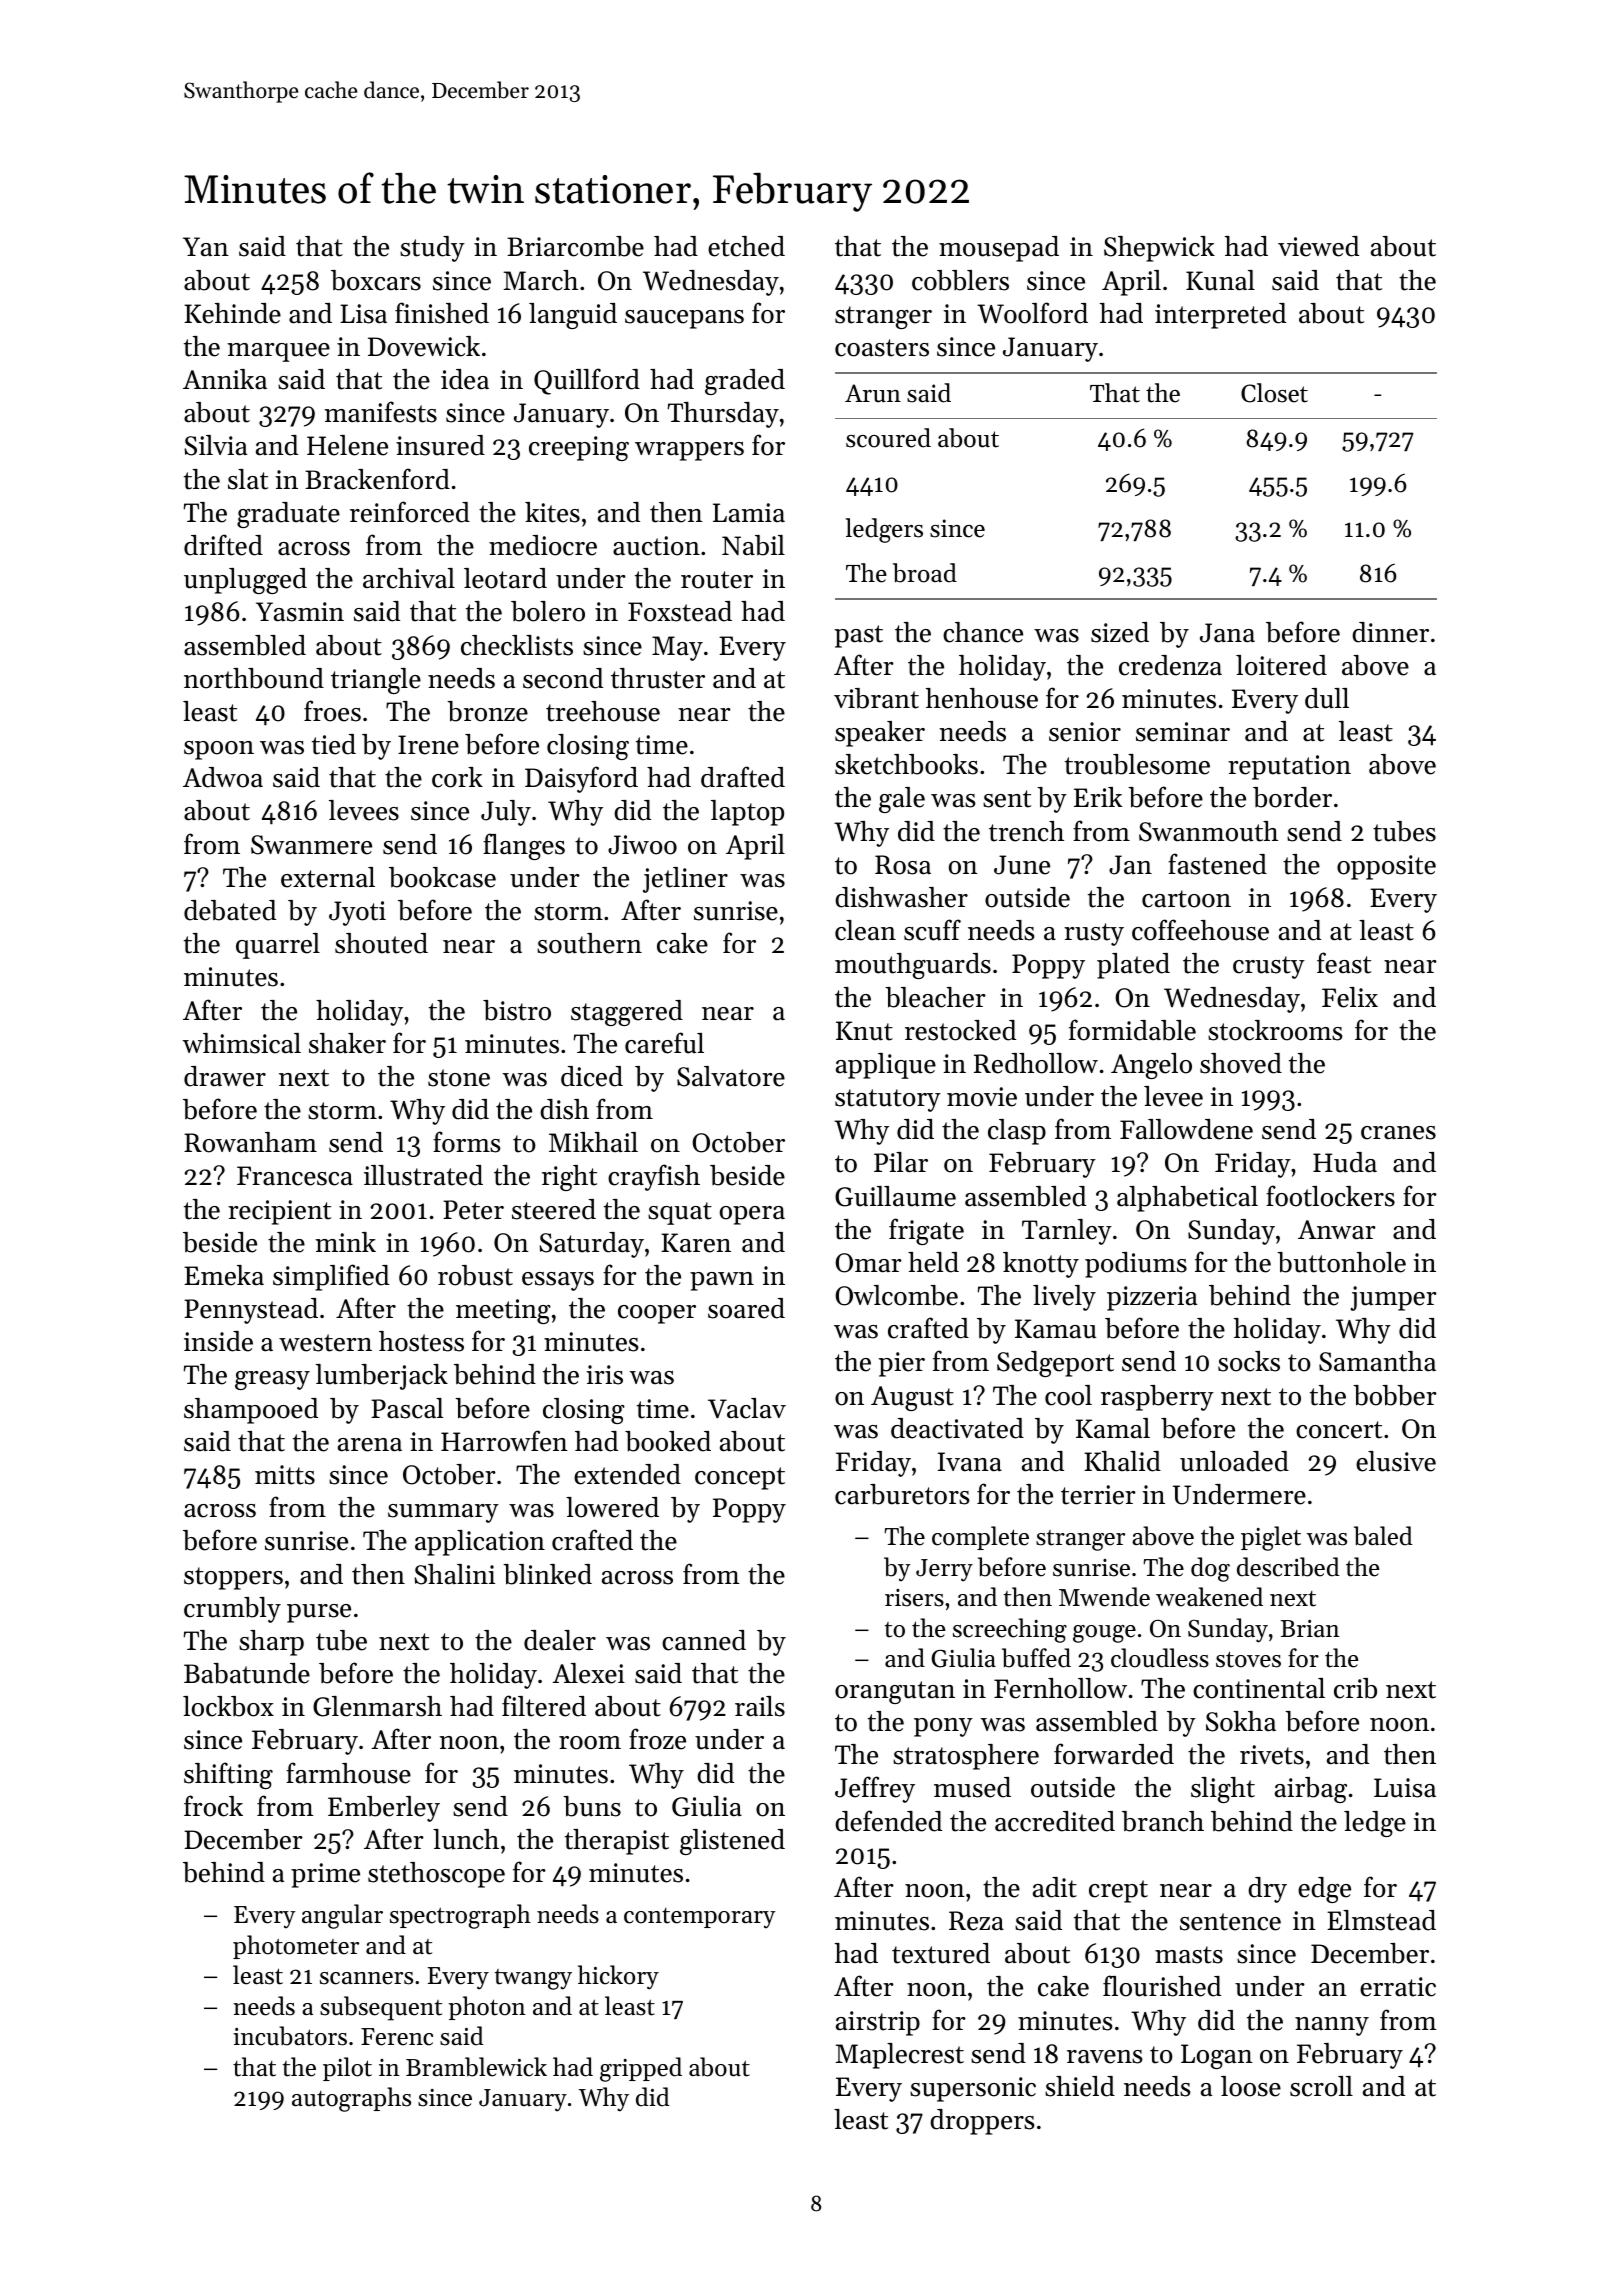  What do you see at coordinates (864, 1031) in the page?
I see `Knut` at bounding box center [864, 1031].
